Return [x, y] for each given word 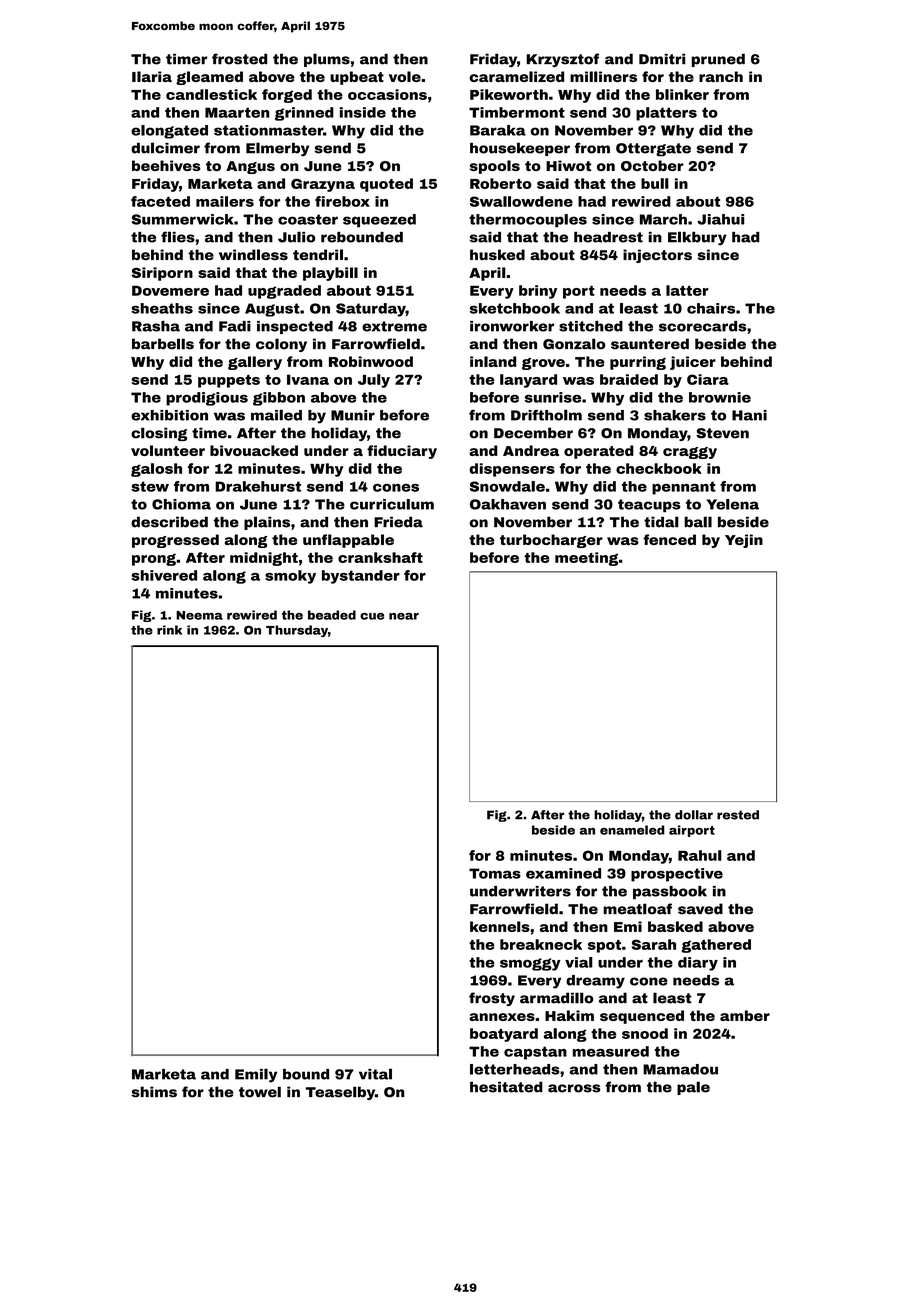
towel [260, 1092]
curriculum [392, 504]
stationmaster [268, 130]
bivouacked [254, 450]
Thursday [297, 631]
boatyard [504, 1035]
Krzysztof [563, 60]
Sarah [654, 944]
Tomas [495, 873]
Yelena [732, 504]
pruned [718, 60]
